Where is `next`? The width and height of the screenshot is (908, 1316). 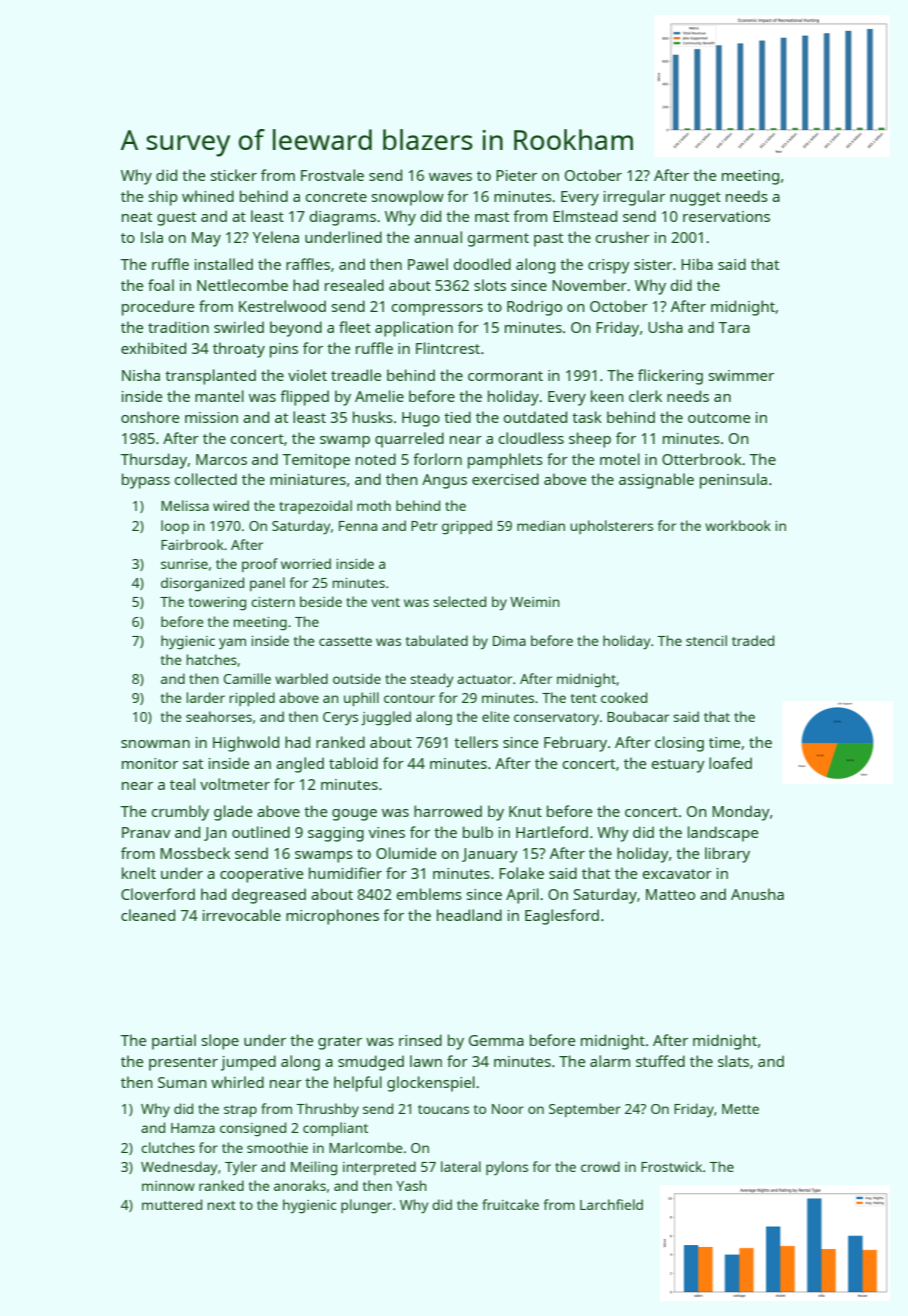 next is located at coordinates (221, 1205).
